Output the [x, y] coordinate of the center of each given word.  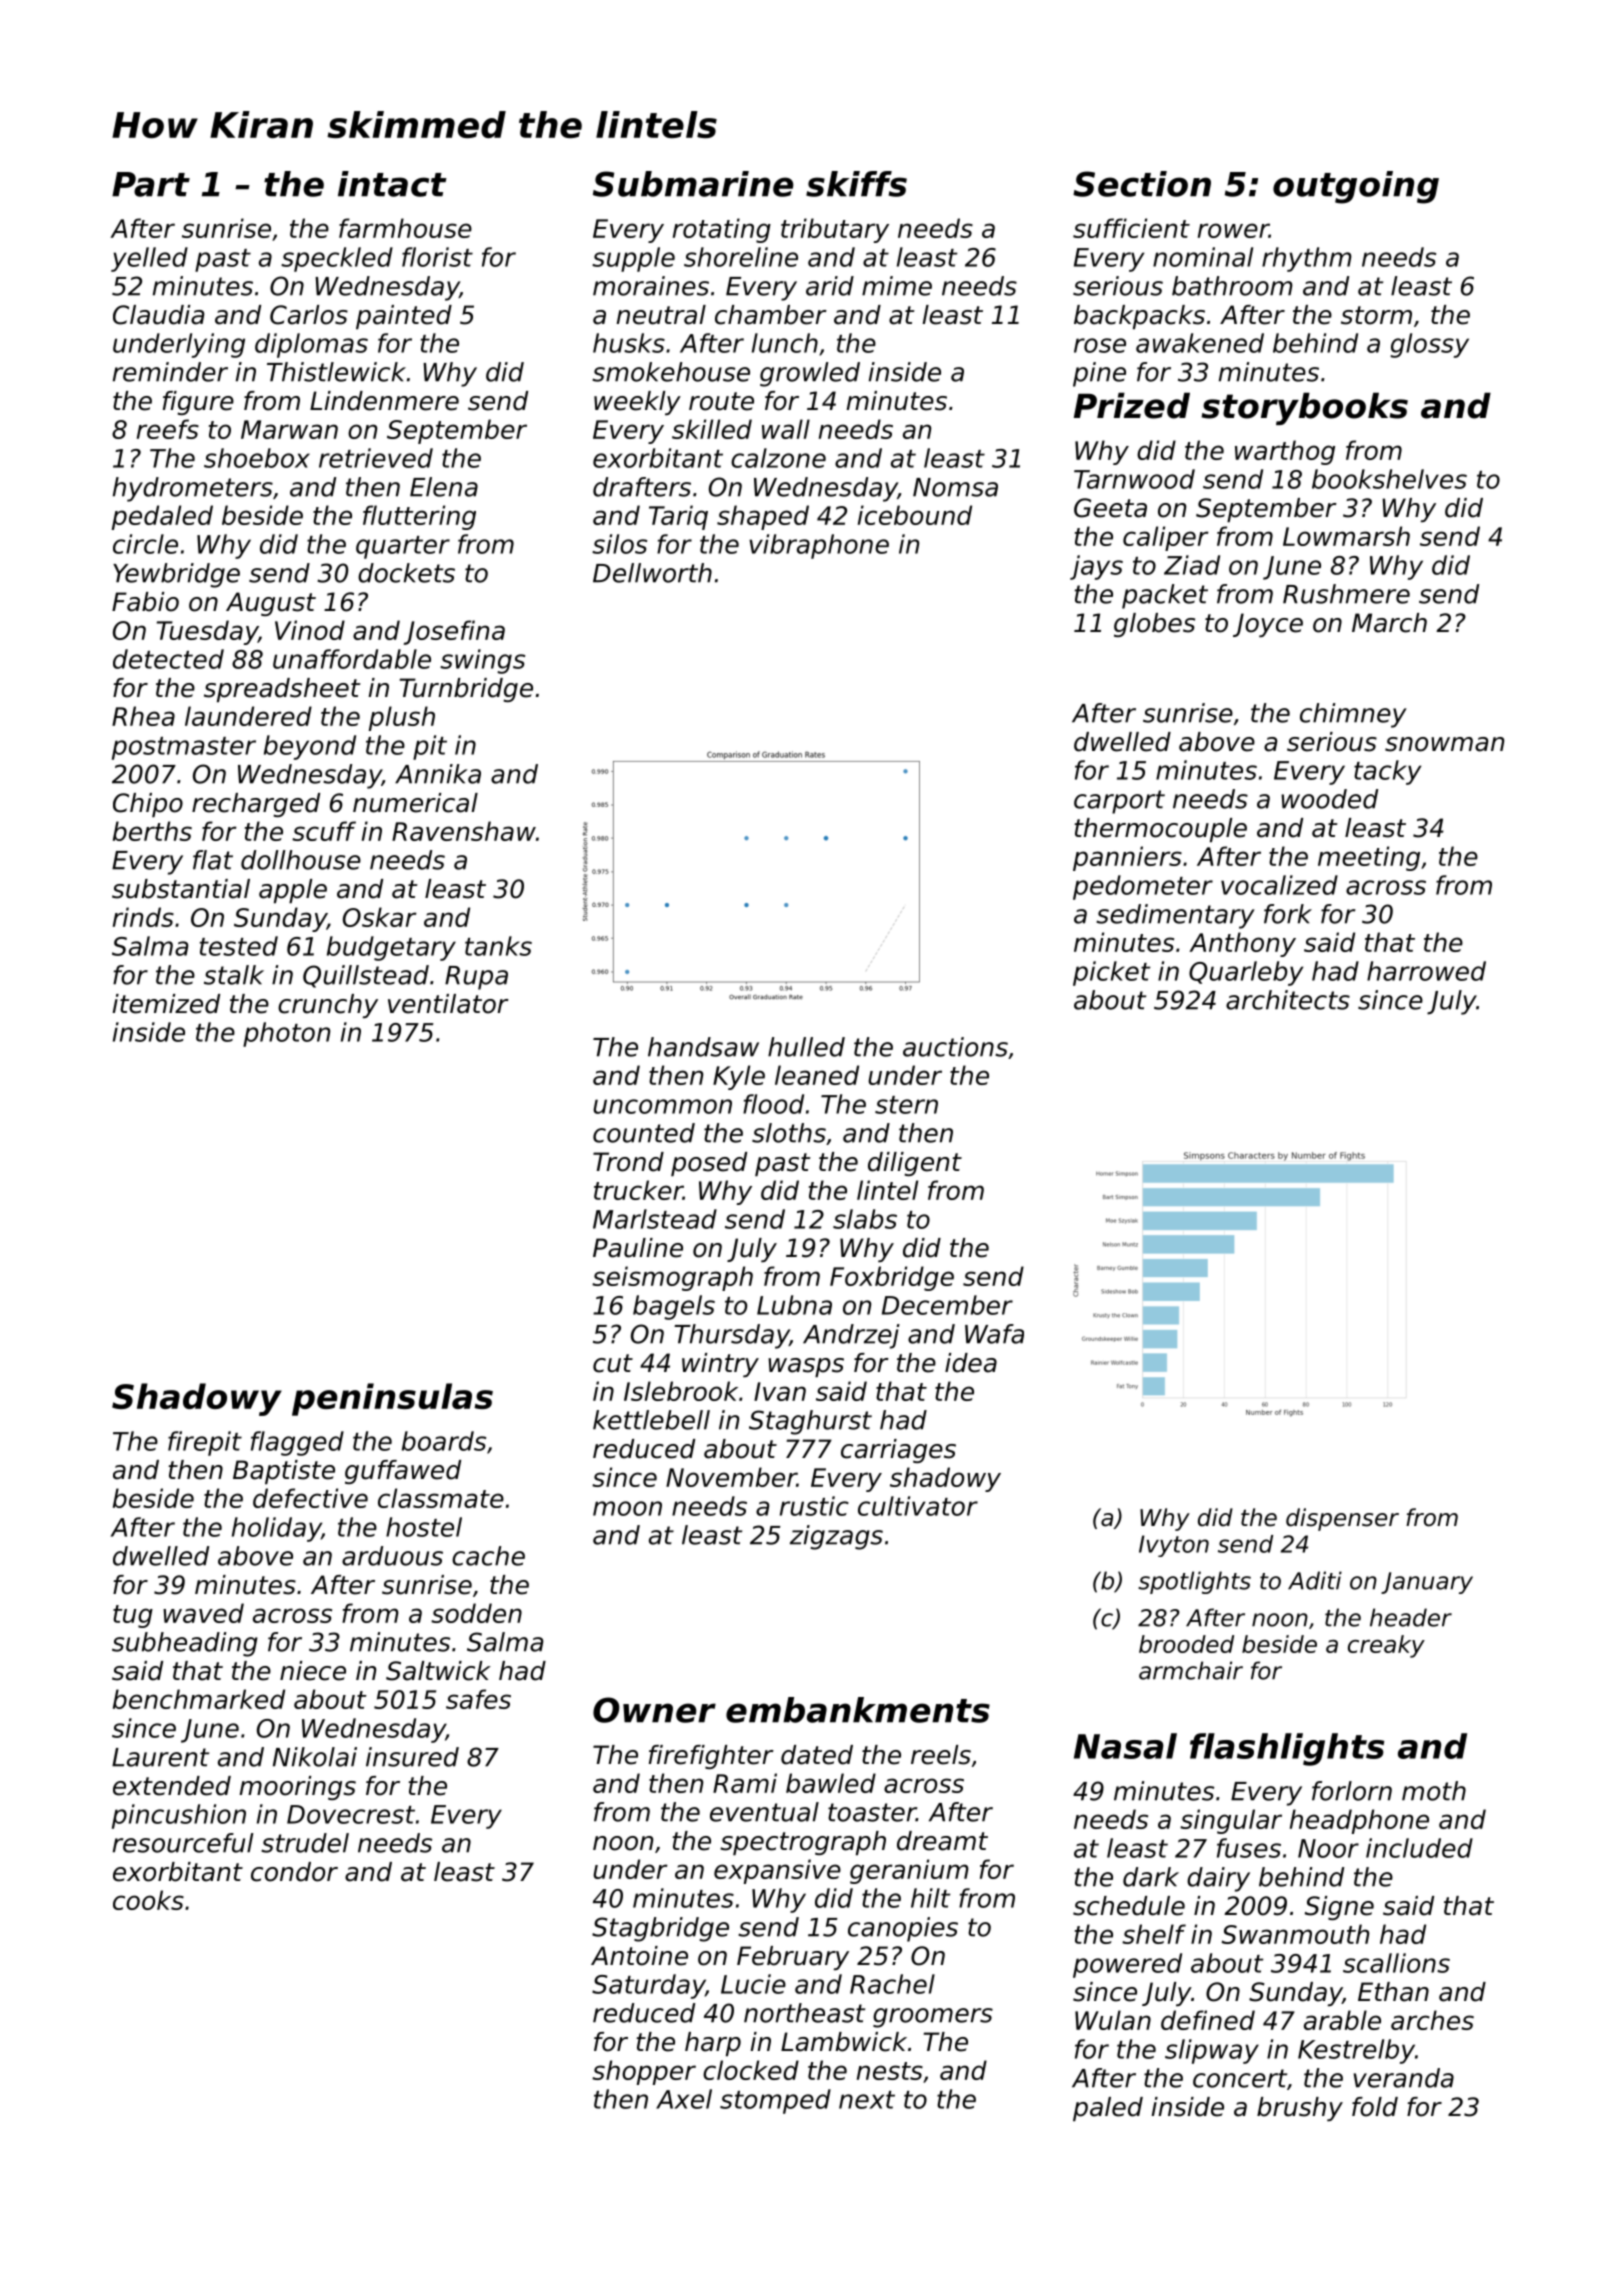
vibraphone [819, 546]
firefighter [711, 1757]
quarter [403, 547]
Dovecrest [351, 1814]
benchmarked [199, 1699]
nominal [1203, 257]
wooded [1329, 799]
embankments [858, 1710]
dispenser [1342, 1519]
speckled [337, 259]
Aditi [1315, 1580]
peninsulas [392, 1399]
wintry [720, 1365]
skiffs [856, 184]
